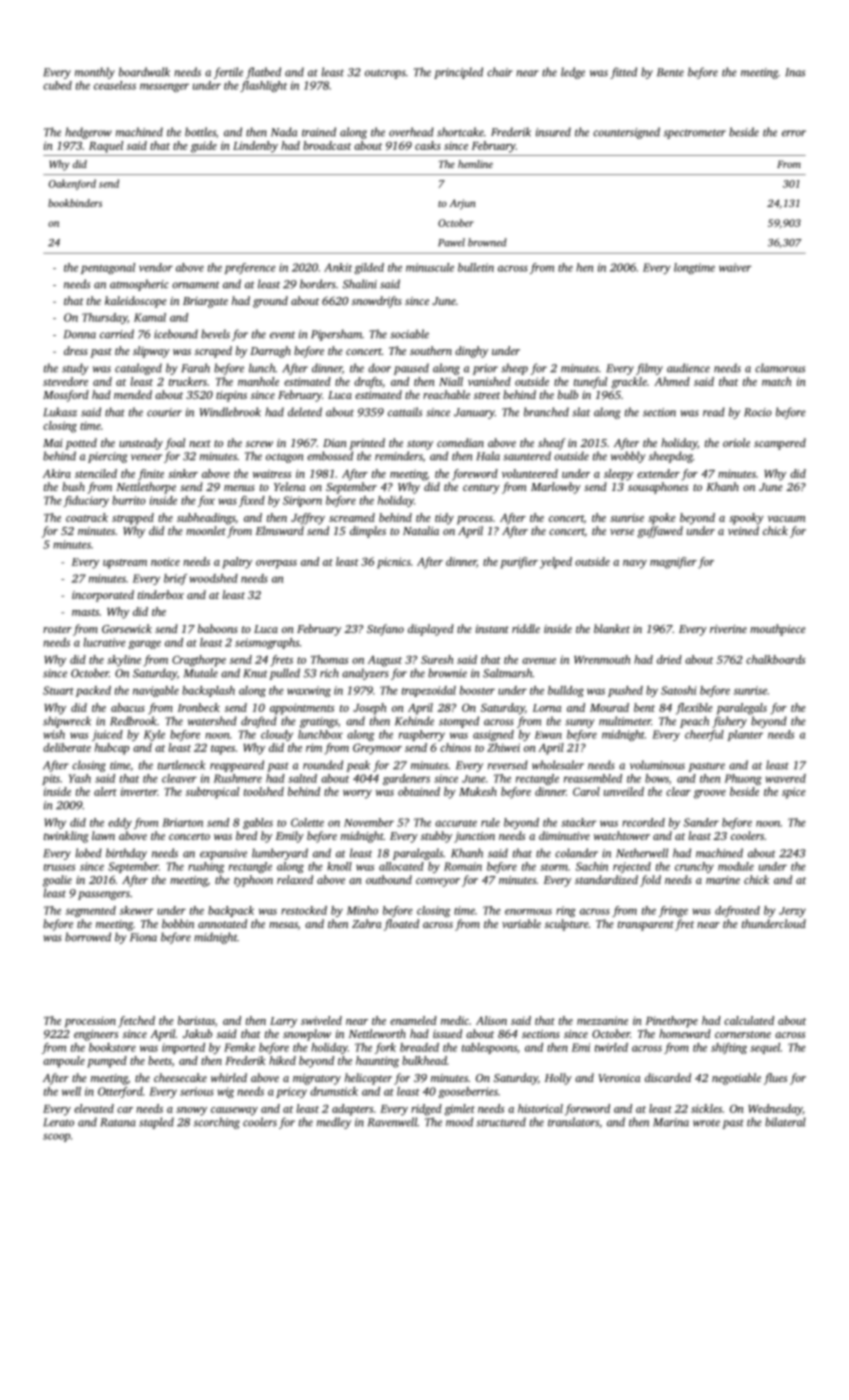  I want to click on fertile, so click(228, 73).
